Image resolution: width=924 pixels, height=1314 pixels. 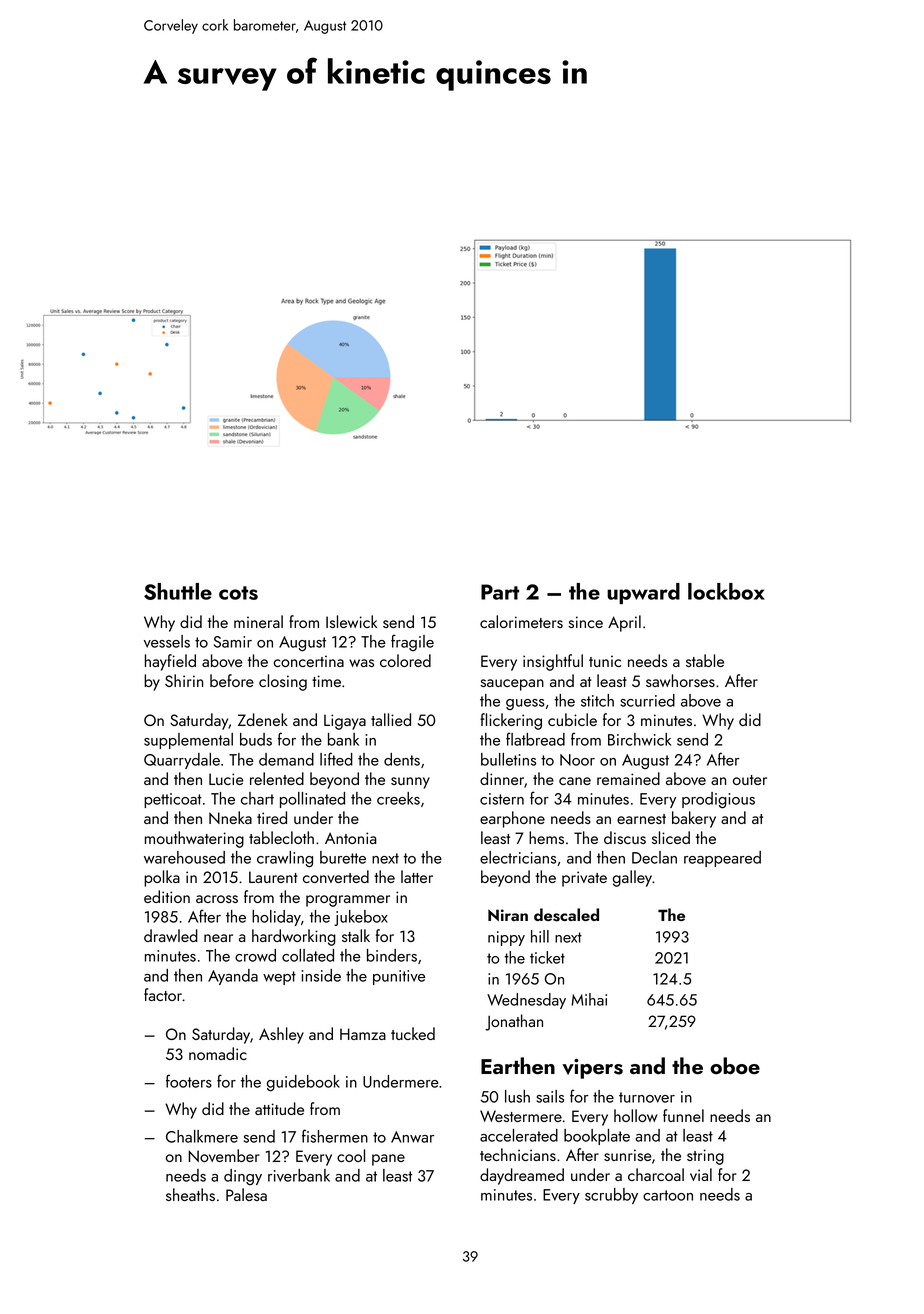 I want to click on binders, so click(x=392, y=955).
